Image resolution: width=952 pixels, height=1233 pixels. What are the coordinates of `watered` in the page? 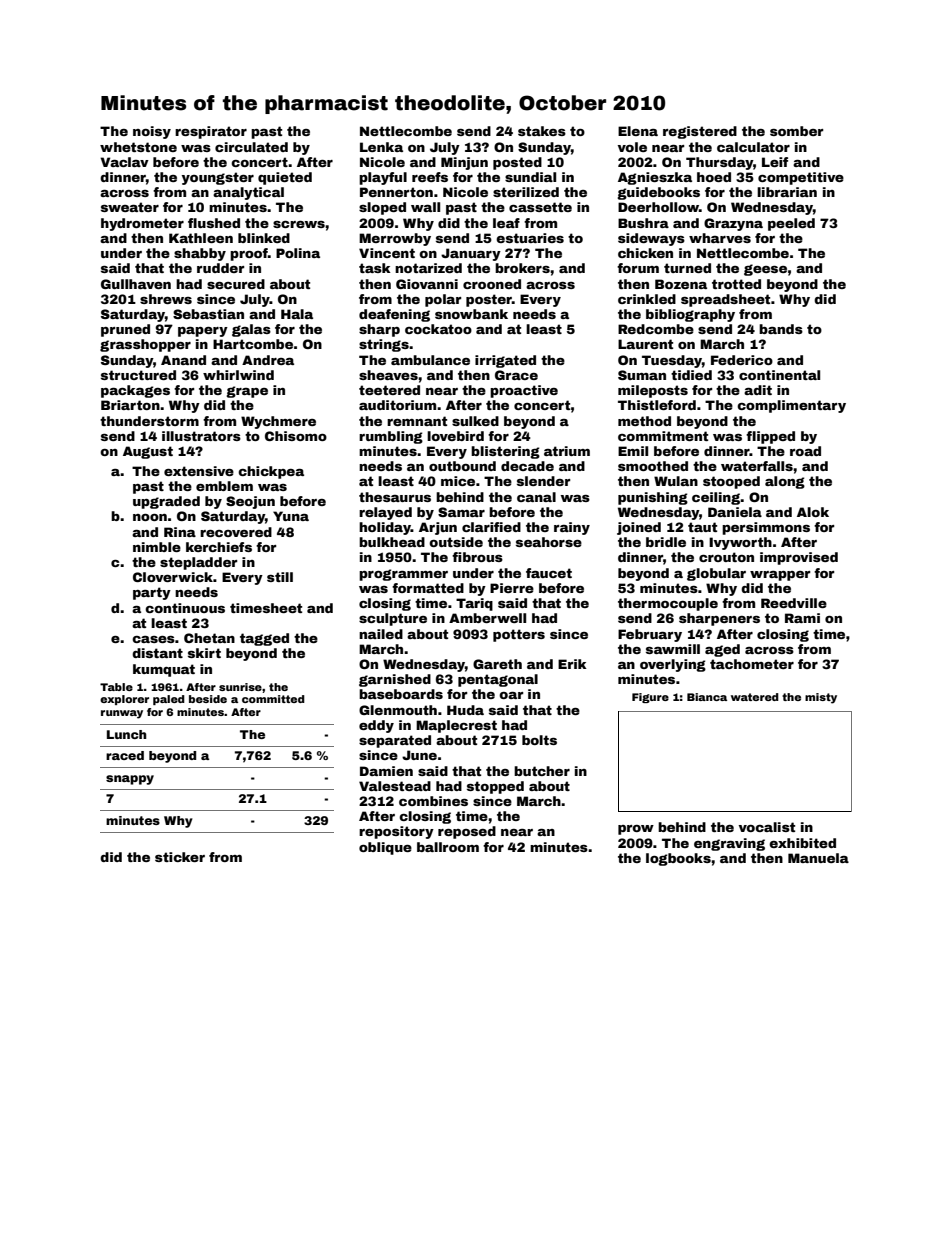 It's located at (755, 697).
